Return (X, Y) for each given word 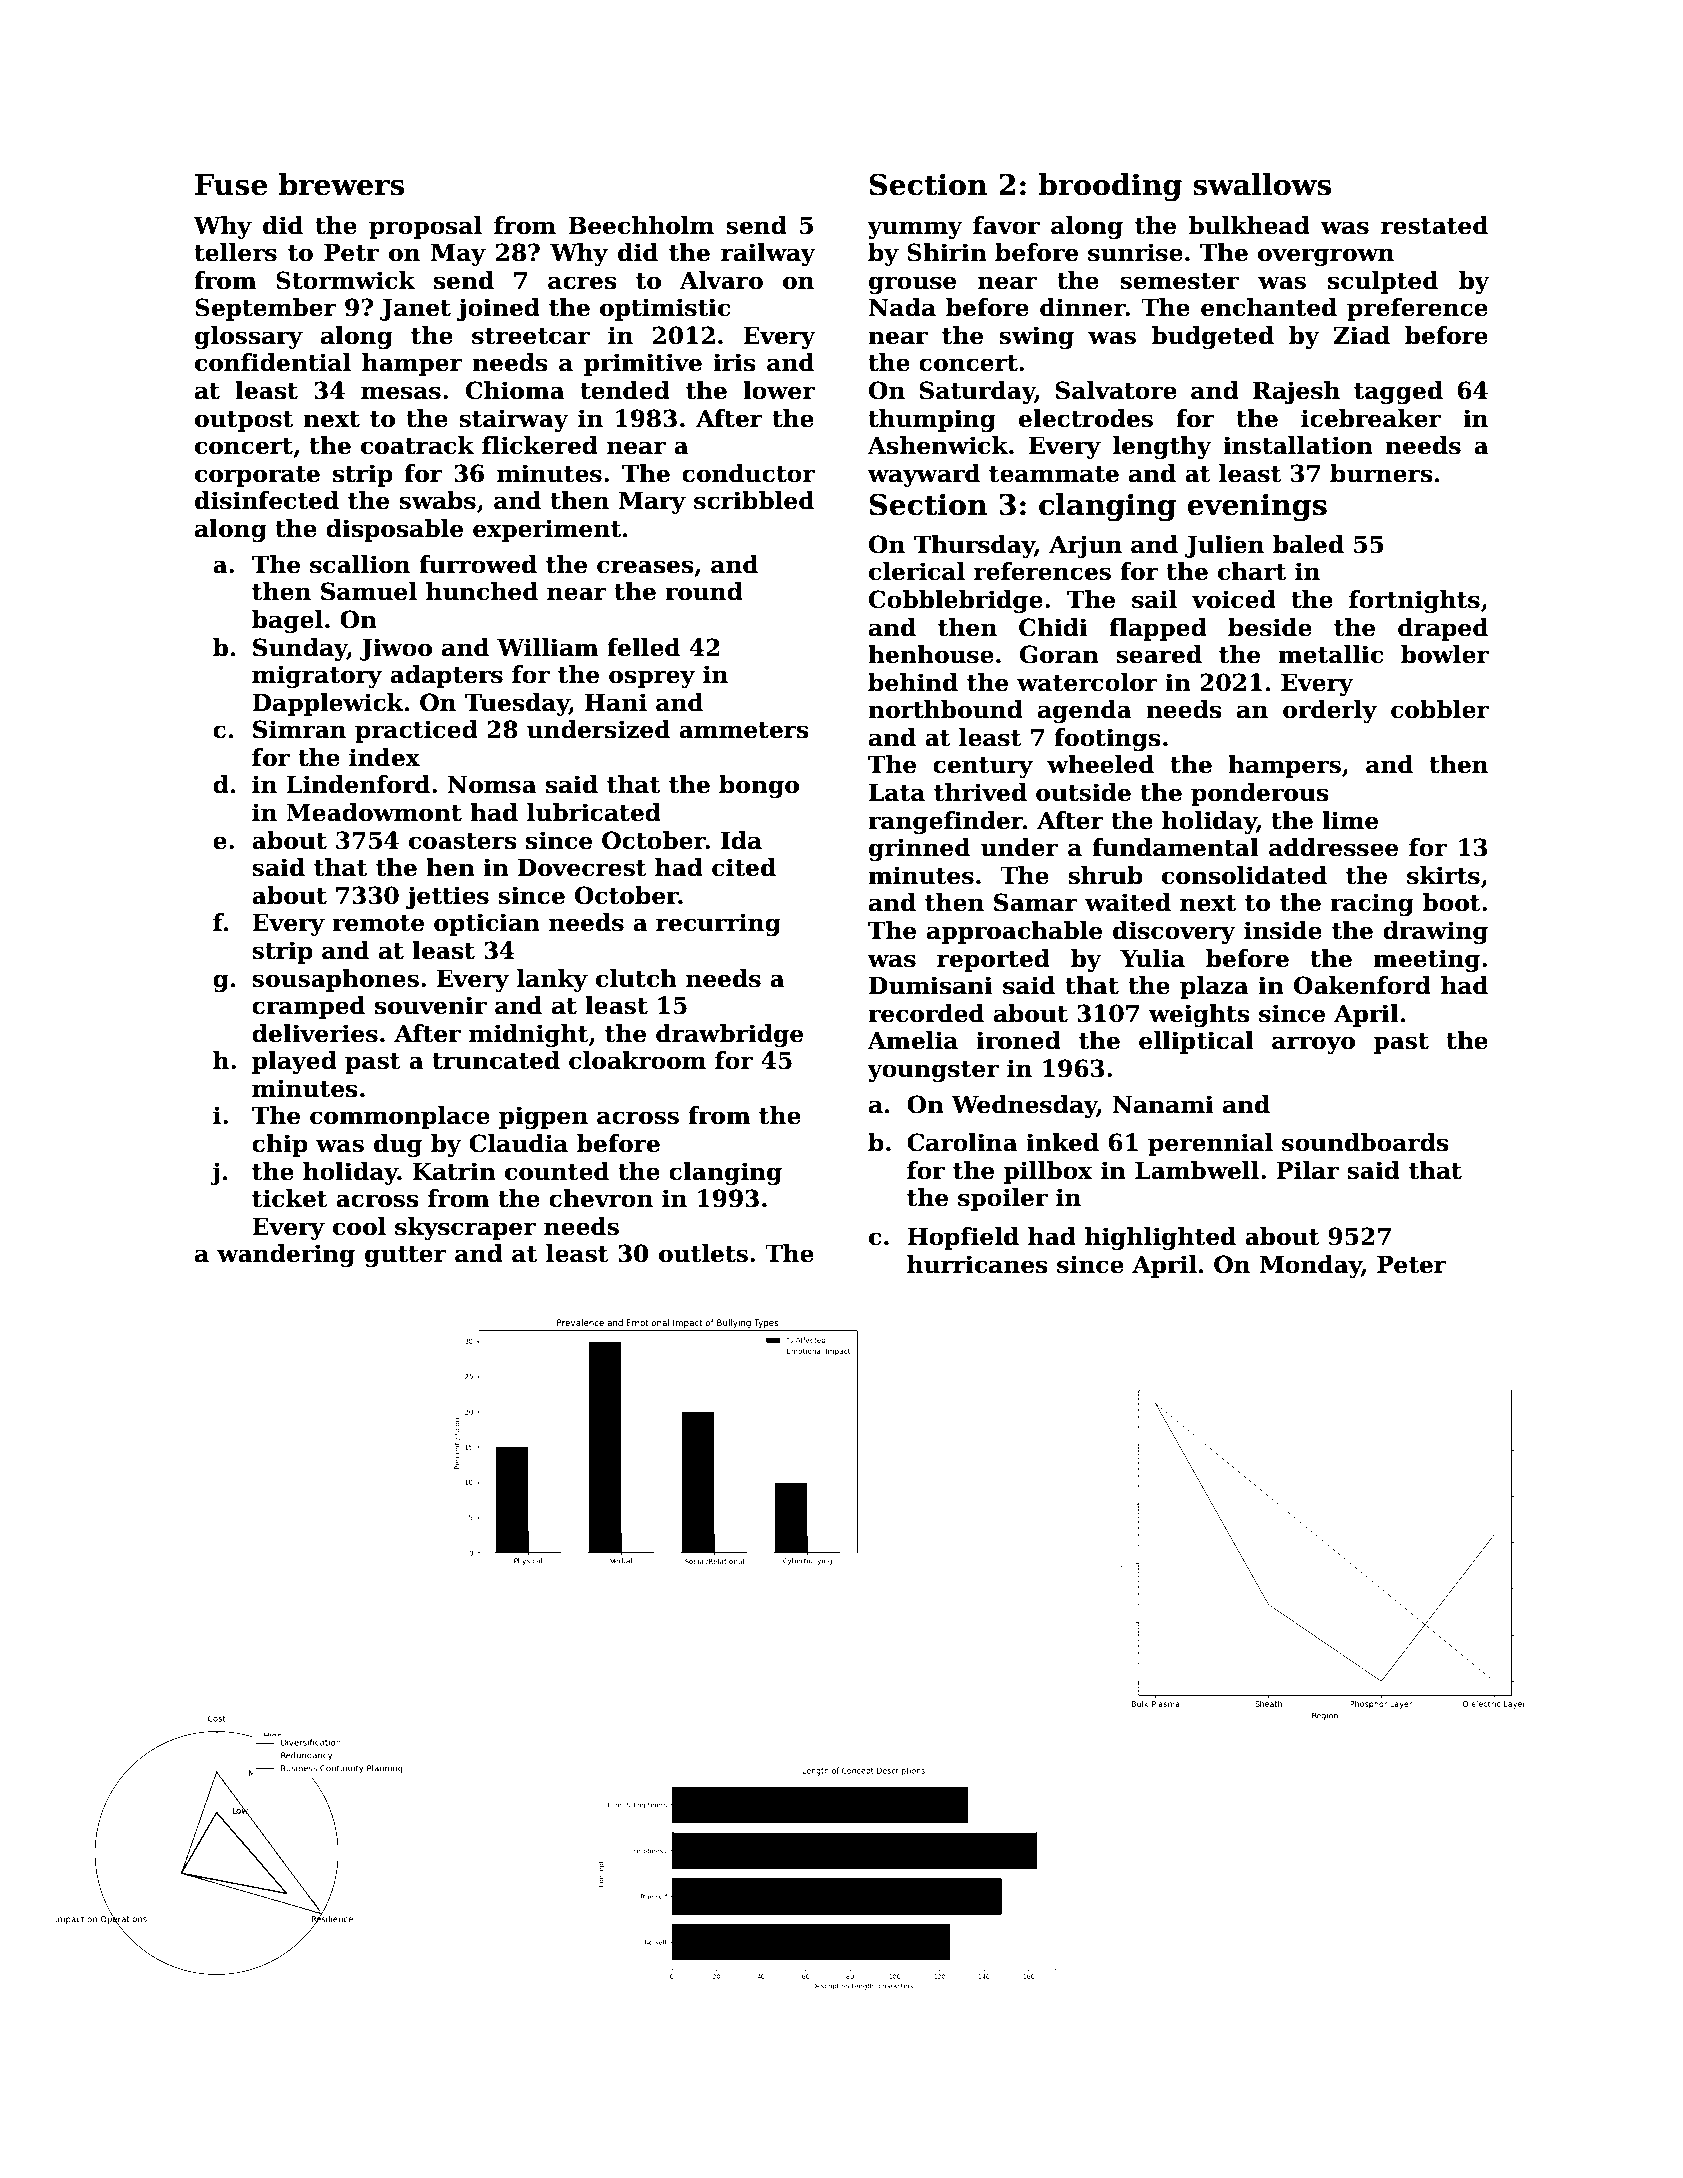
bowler (1445, 654)
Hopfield (963, 1238)
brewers (342, 184)
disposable (394, 530)
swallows (1262, 184)
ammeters (744, 730)
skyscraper (465, 1228)
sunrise (1135, 252)
